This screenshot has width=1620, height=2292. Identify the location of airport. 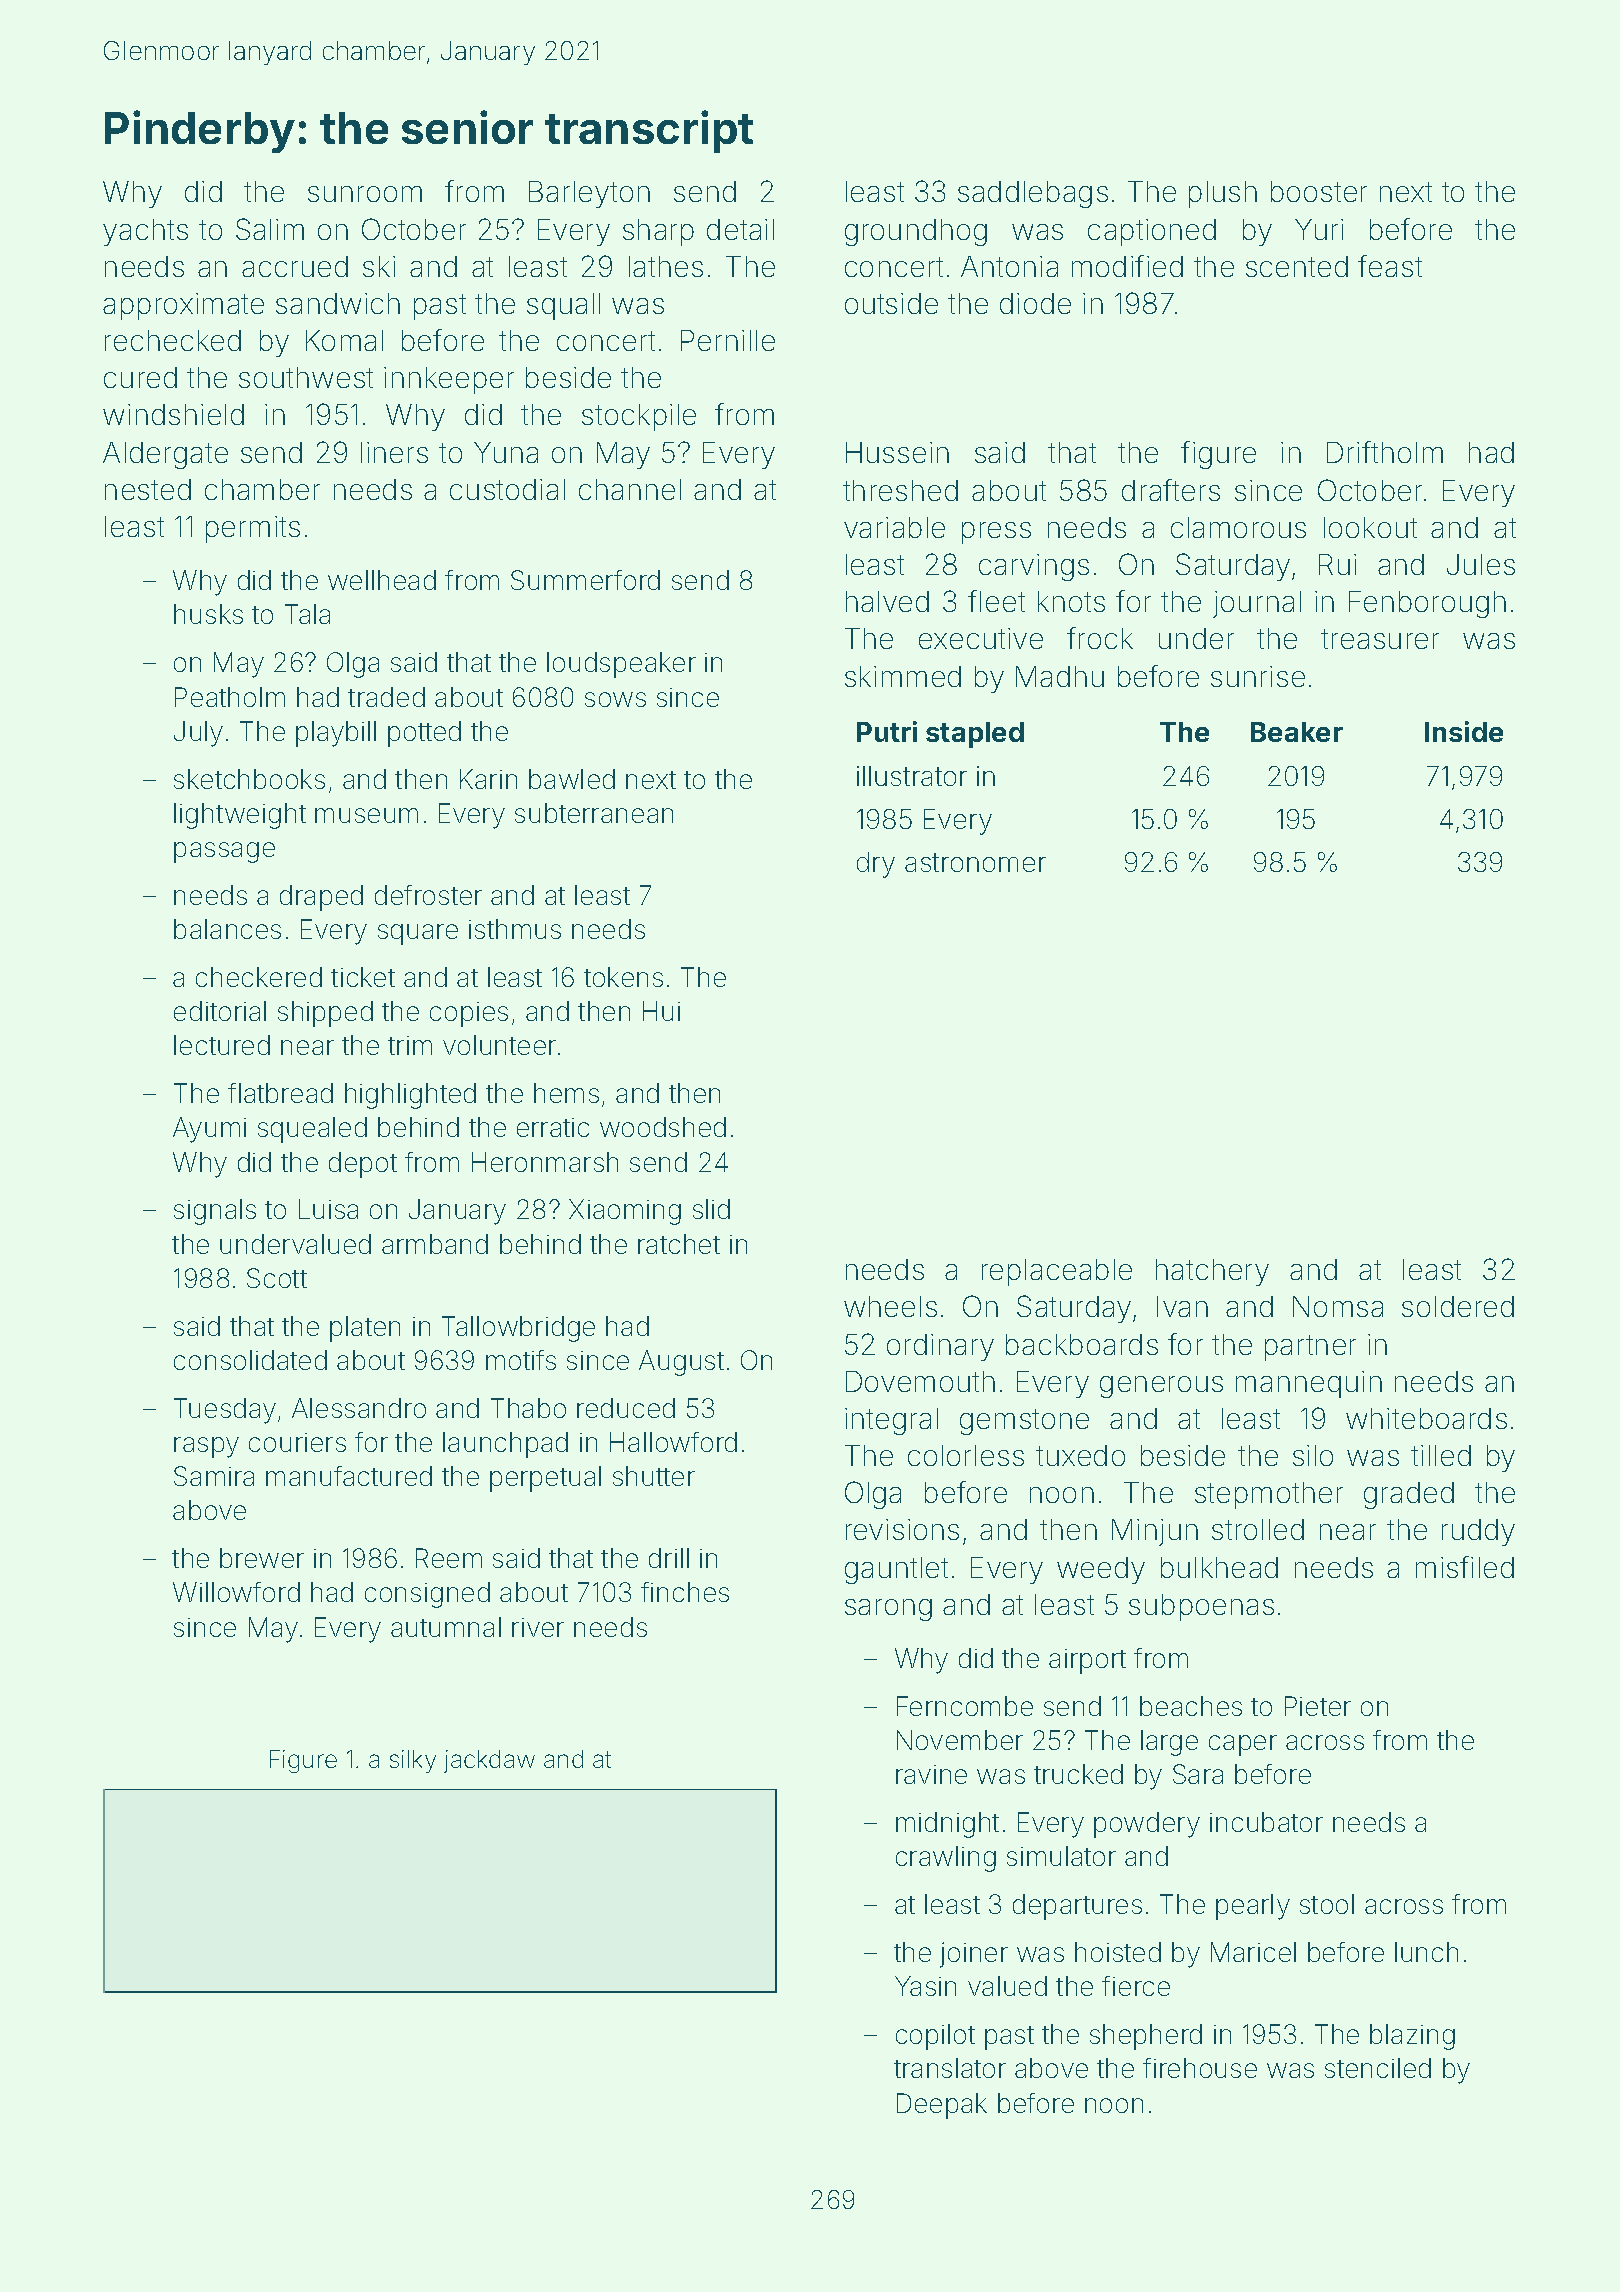
(1087, 1661).
